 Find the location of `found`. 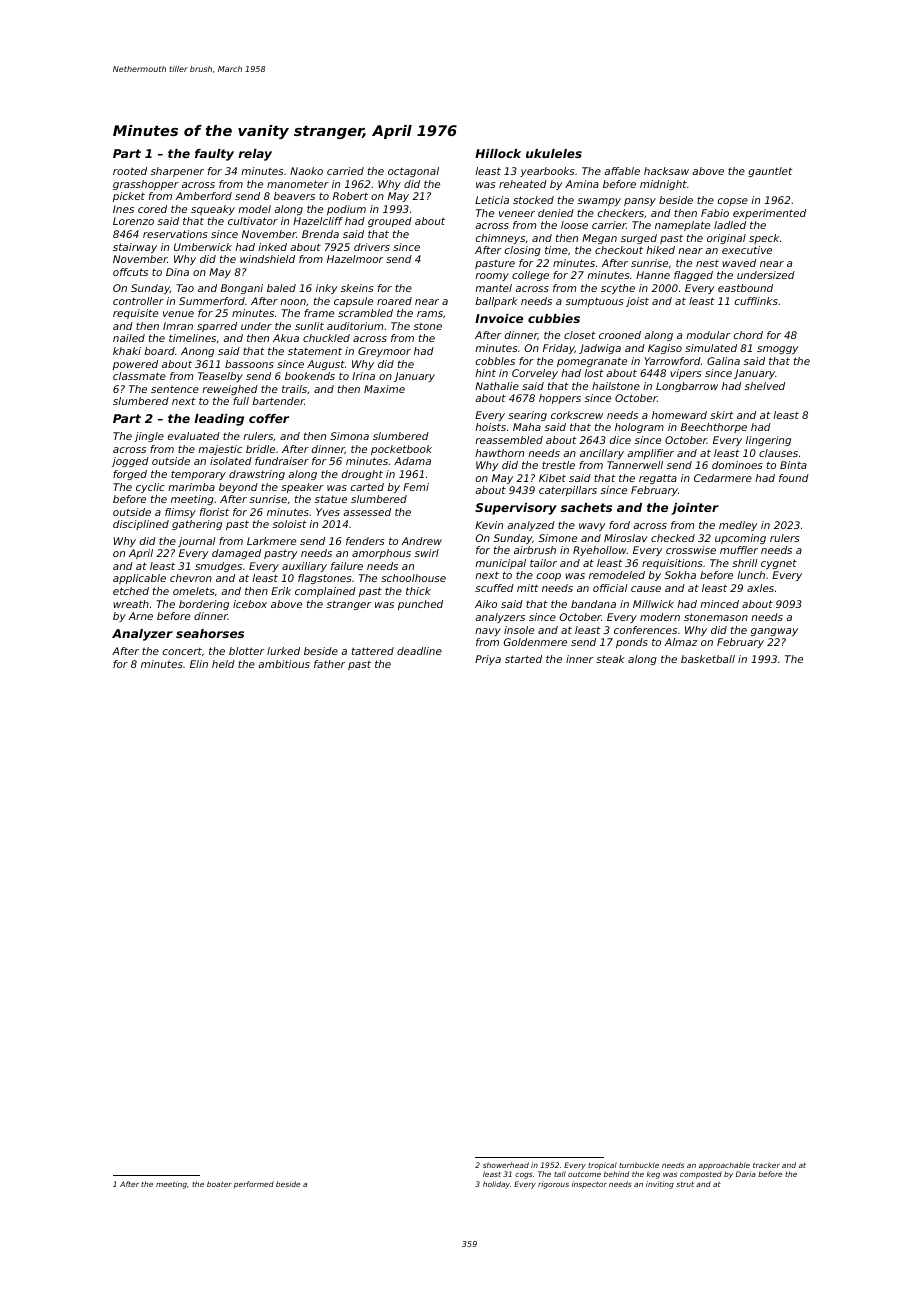

found is located at coordinates (794, 478).
